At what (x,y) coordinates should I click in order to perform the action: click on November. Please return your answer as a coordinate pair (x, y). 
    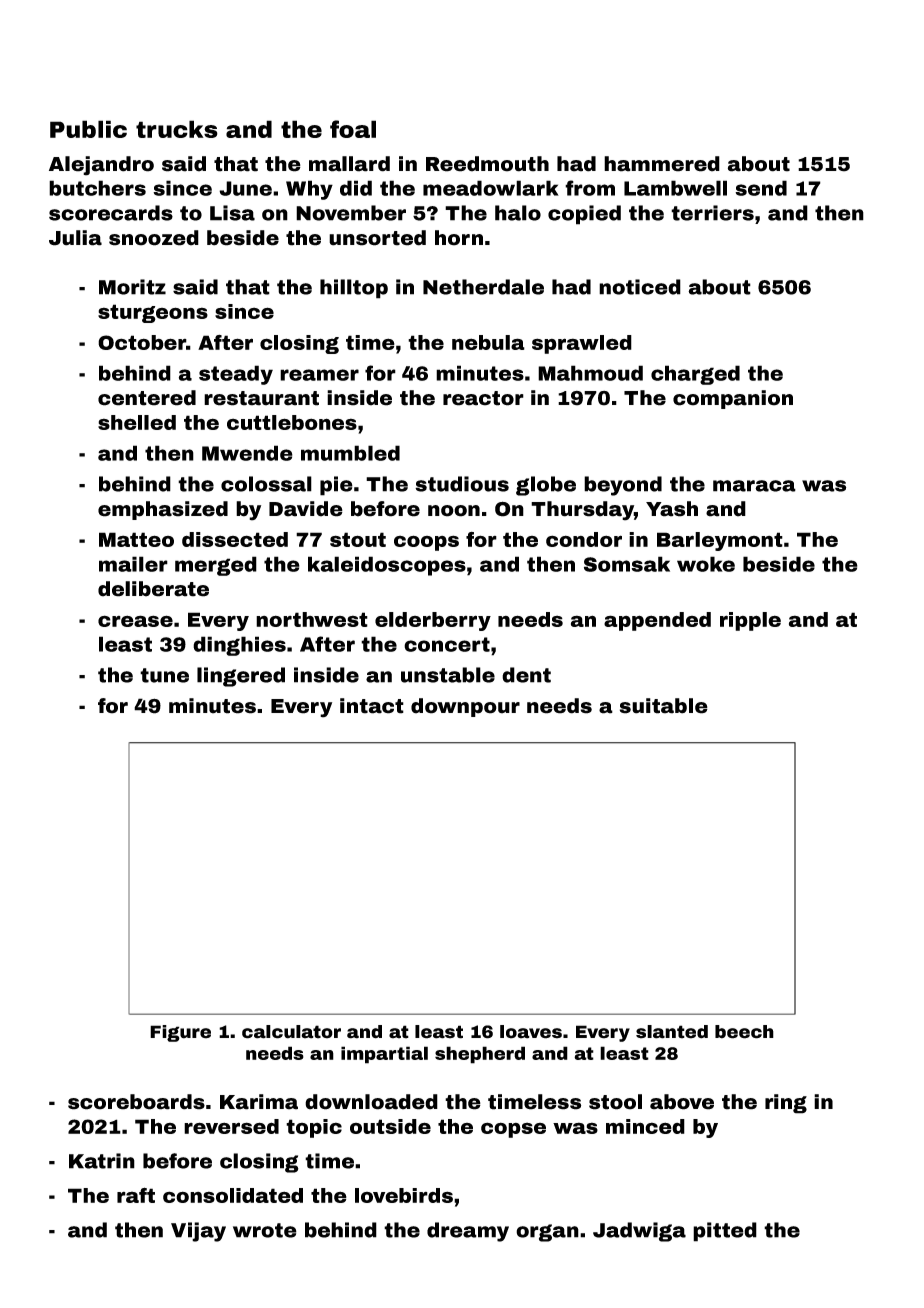
    Looking at the image, I should click on (351, 213).
